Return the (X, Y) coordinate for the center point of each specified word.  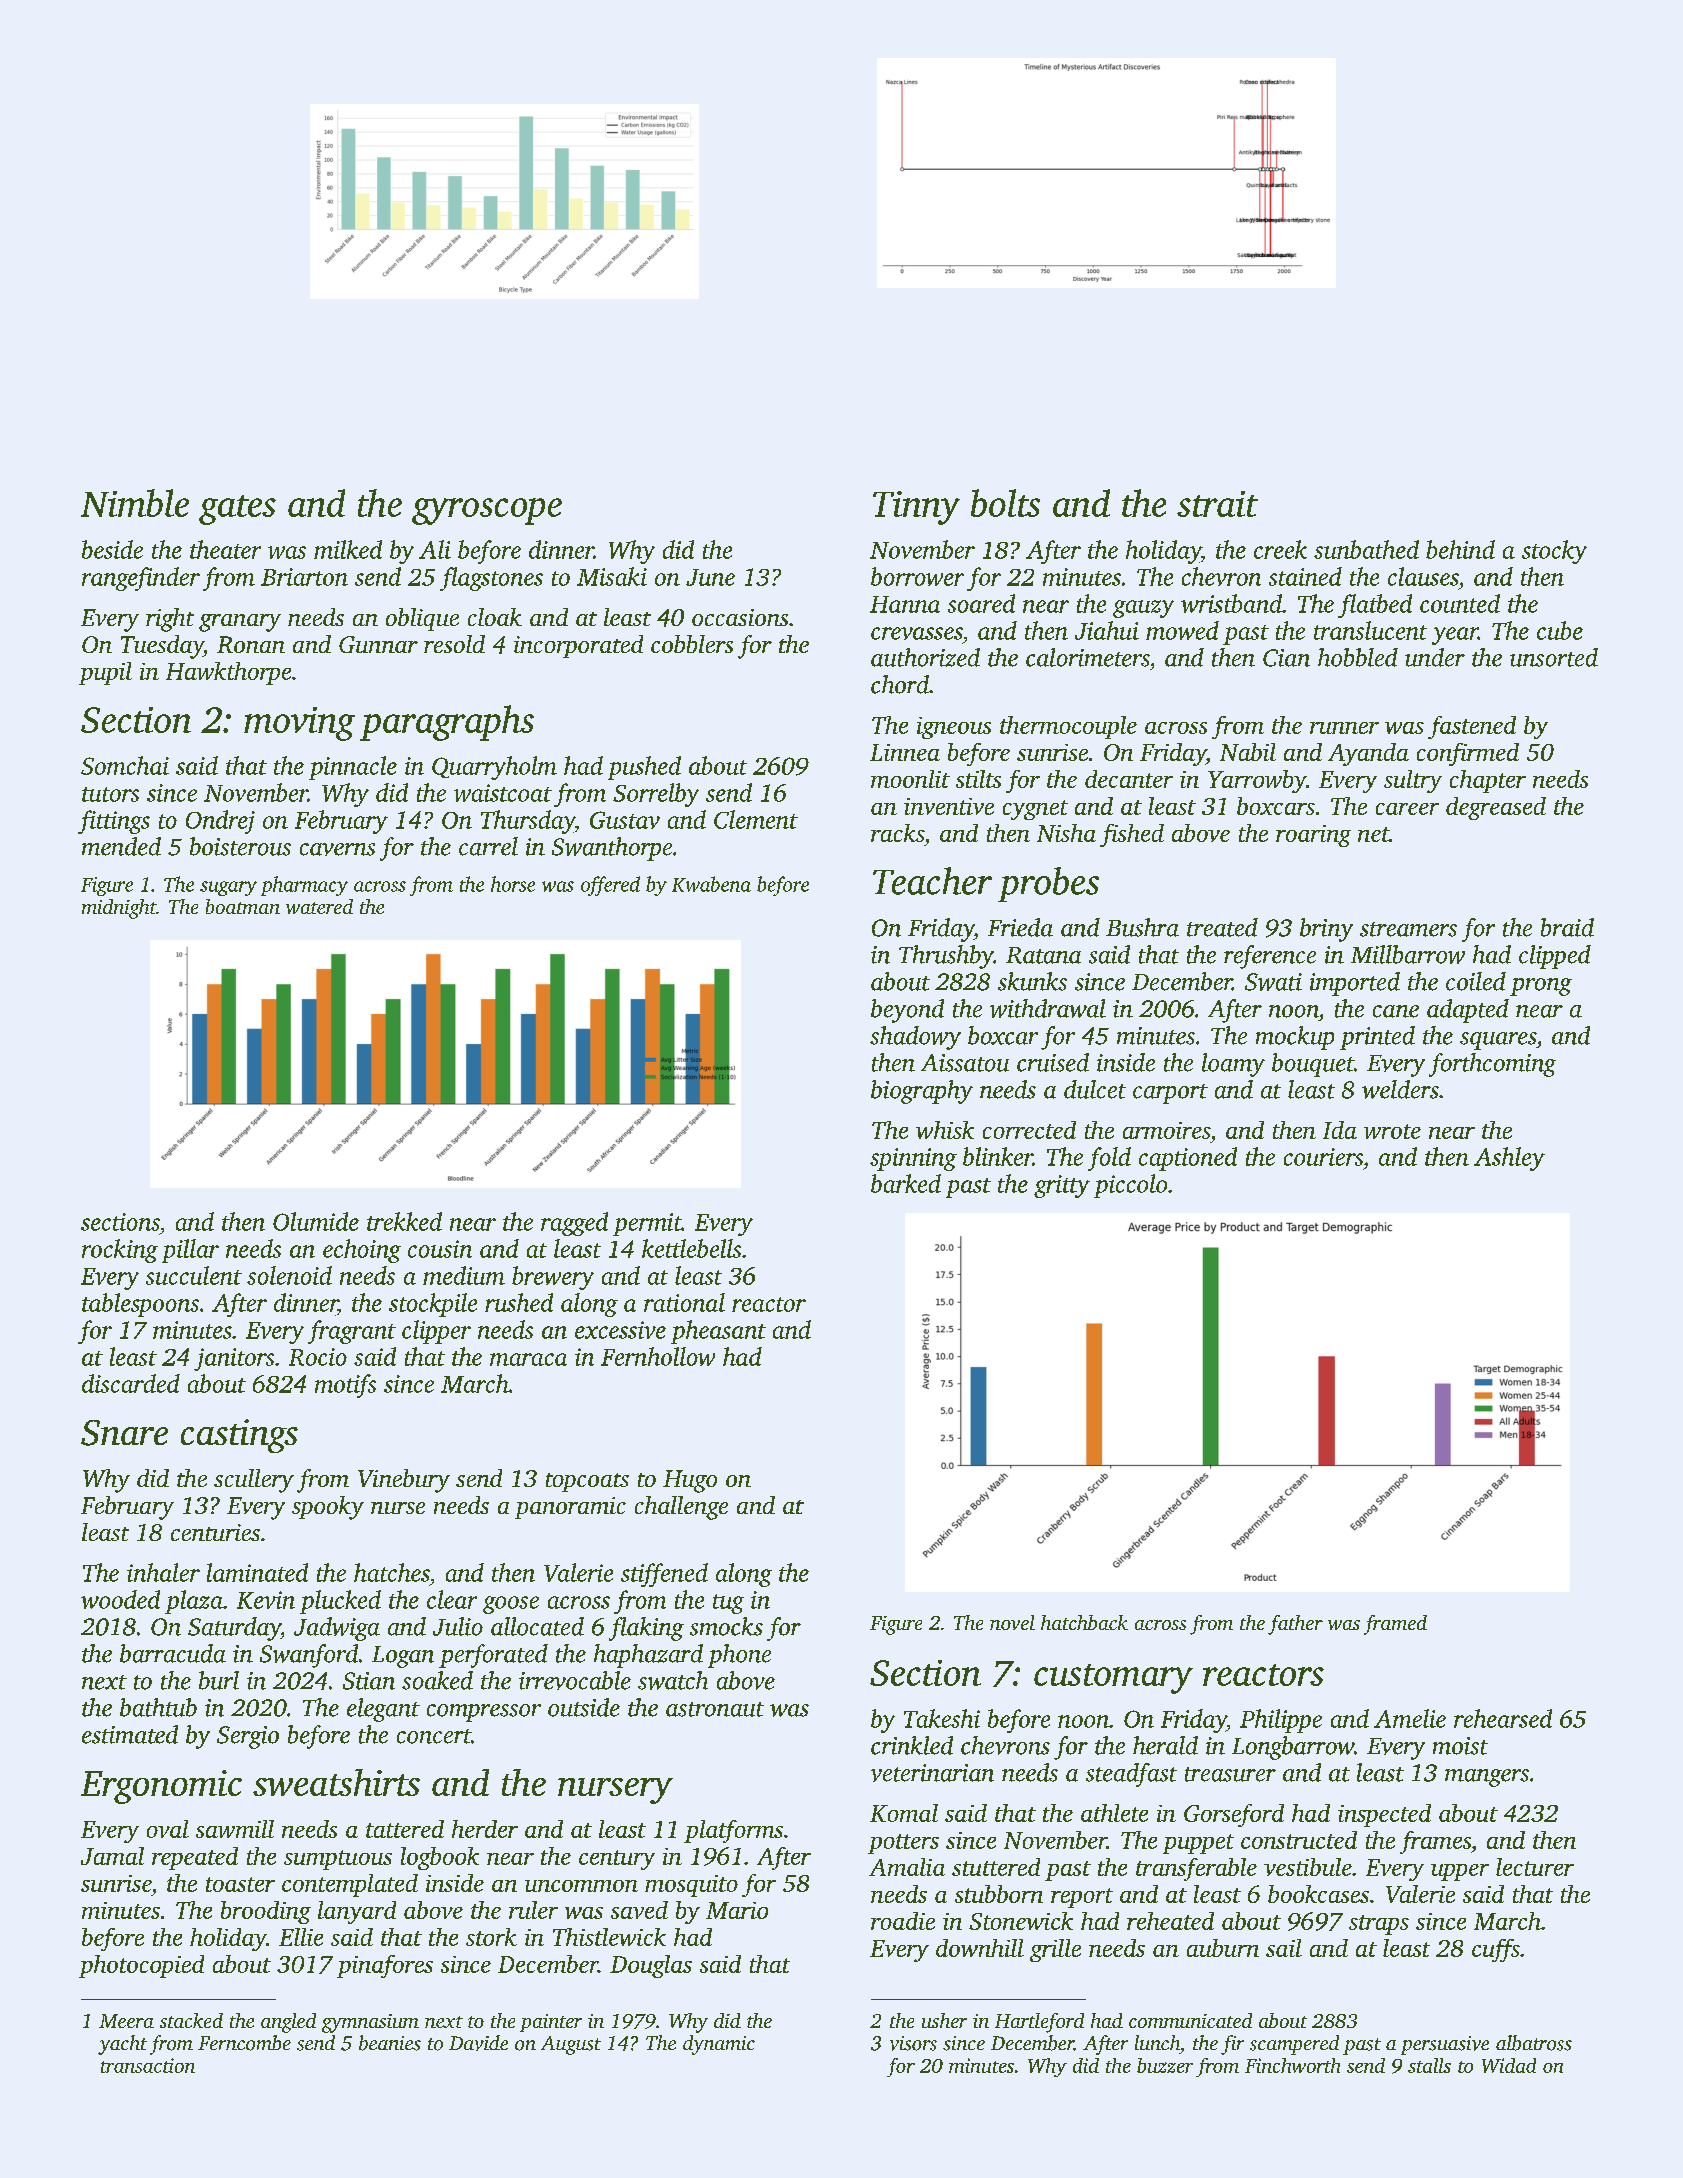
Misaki (612, 576)
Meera (126, 2021)
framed (1395, 1625)
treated (1222, 927)
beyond (907, 1011)
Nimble (135, 503)
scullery (254, 1481)
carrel (488, 846)
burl (219, 1680)
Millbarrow (1408, 954)
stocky (1554, 552)
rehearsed (1503, 1718)
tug (728, 1604)
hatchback (1084, 1622)
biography (922, 1092)
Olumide (316, 1221)
